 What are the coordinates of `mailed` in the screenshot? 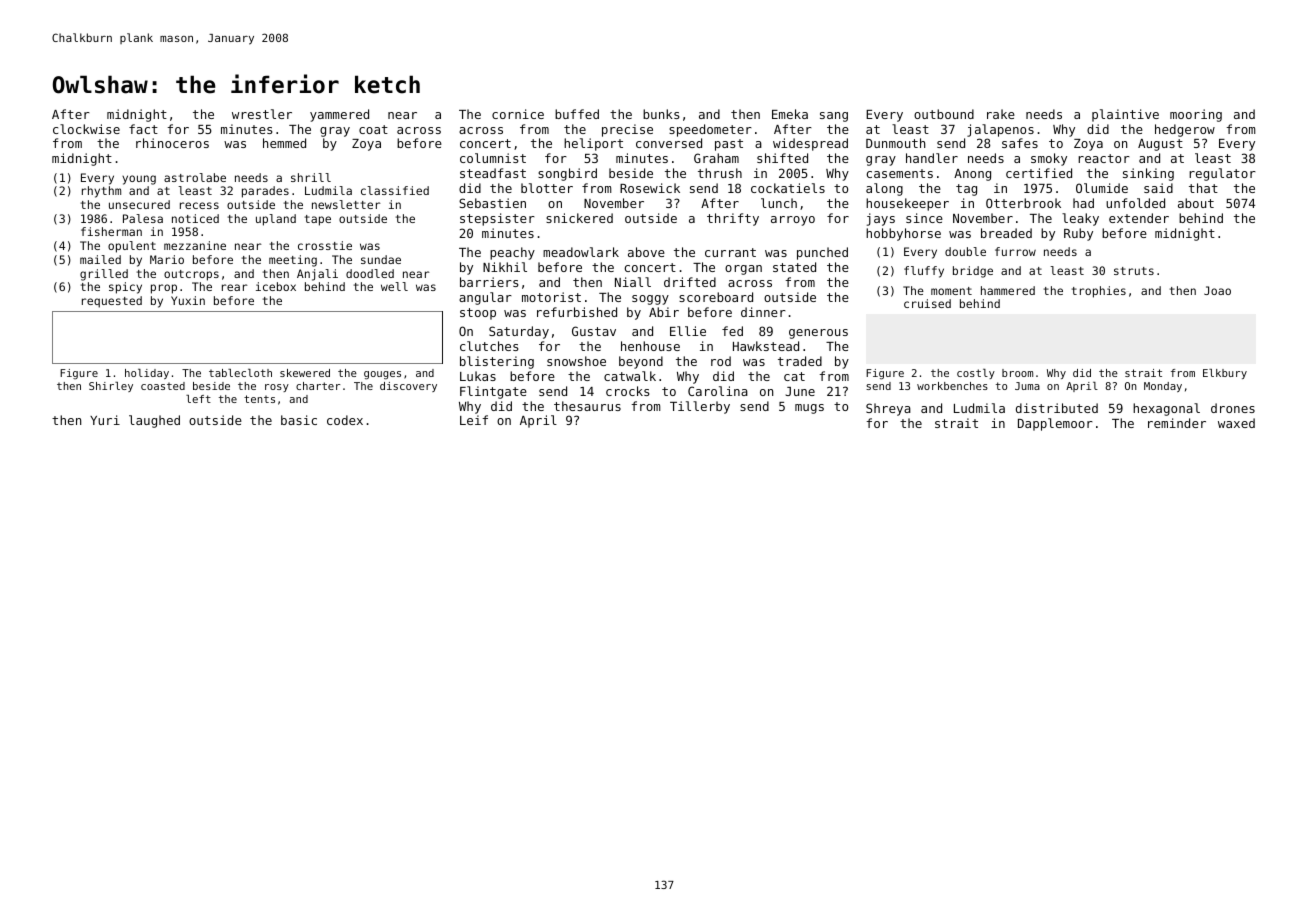 It's located at (100, 259).
